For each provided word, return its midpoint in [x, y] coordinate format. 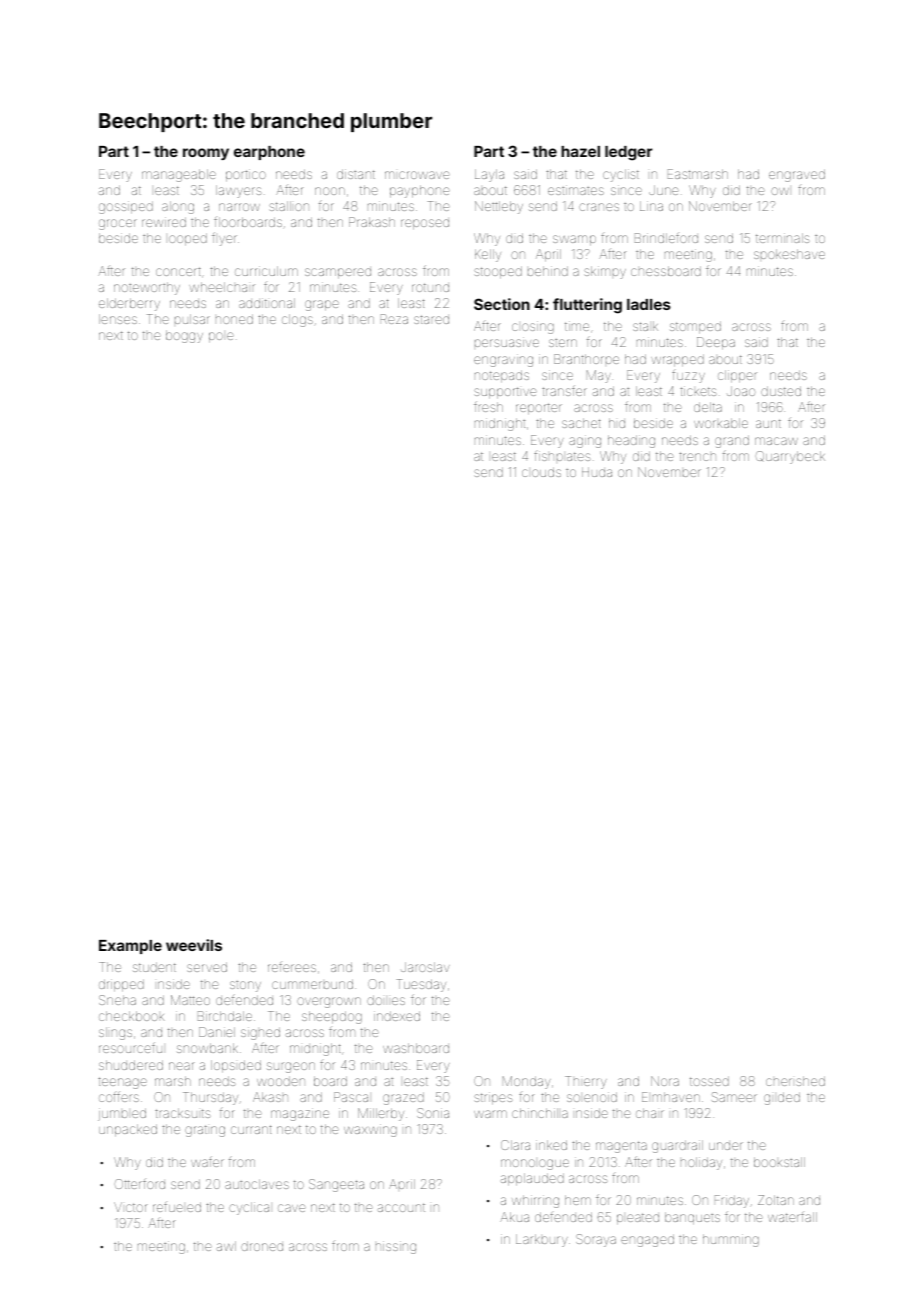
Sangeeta [336, 1185]
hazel [580, 151]
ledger [628, 153]
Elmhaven [671, 1097]
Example [130, 947]
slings [115, 1033]
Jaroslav [425, 967]
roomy [206, 154]
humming [731, 1240]
